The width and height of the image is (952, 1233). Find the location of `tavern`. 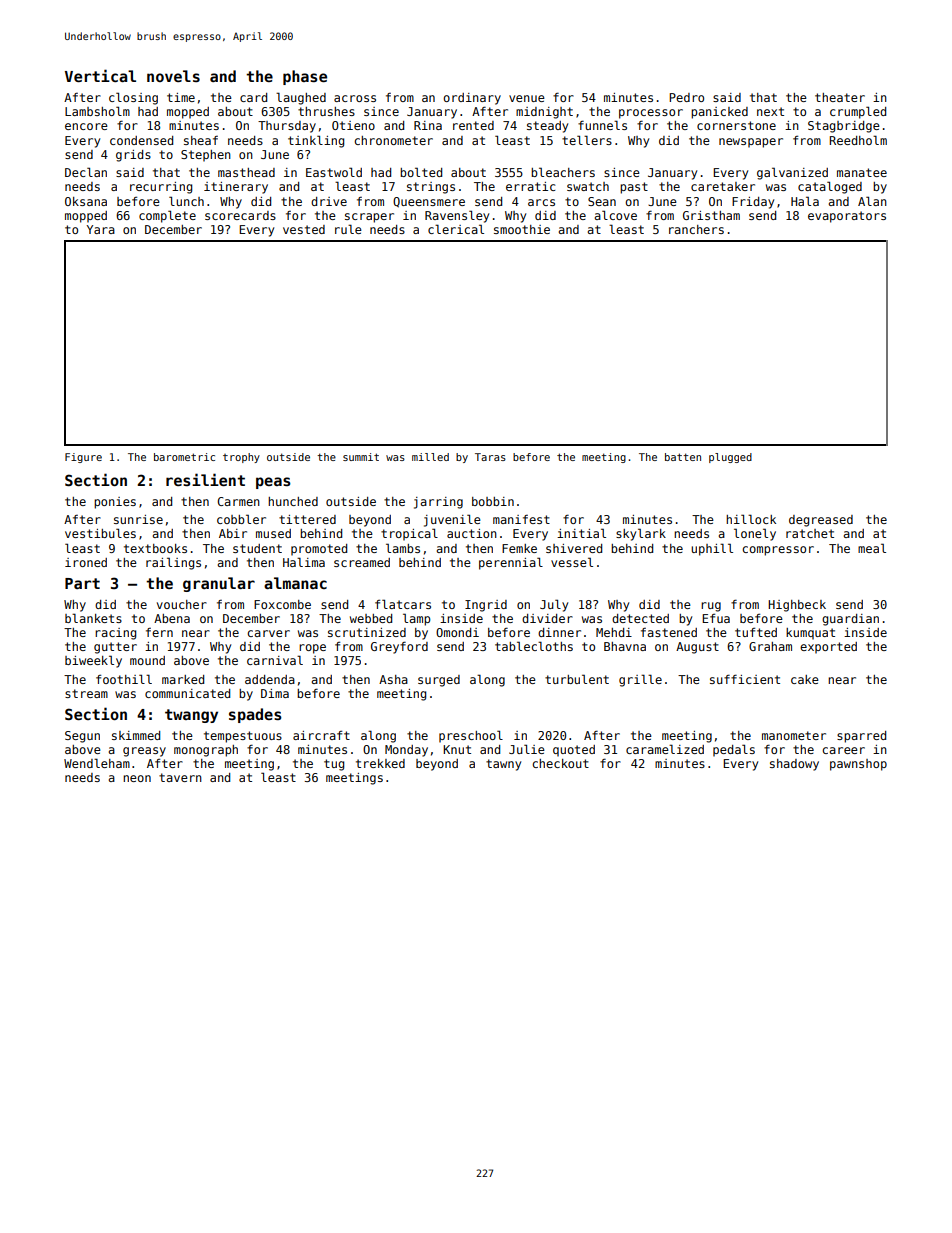

tavern is located at coordinates (180, 777).
